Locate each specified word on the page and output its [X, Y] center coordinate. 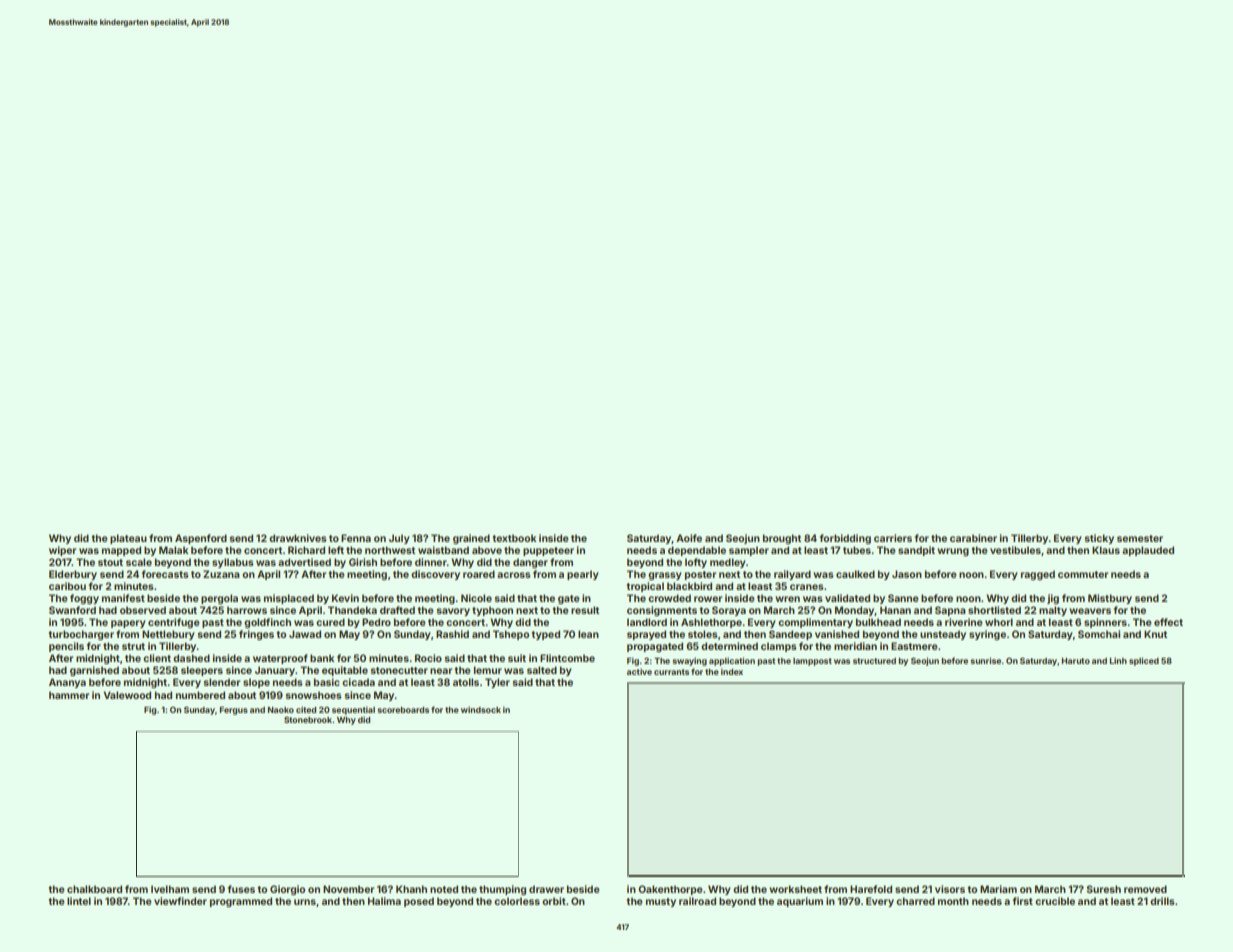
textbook [514, 538]
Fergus [234, 711]
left [336, 550]
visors [950, 889]
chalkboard [94, 889]
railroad [697, 901]
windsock [481, 709]
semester [1140, 538]
